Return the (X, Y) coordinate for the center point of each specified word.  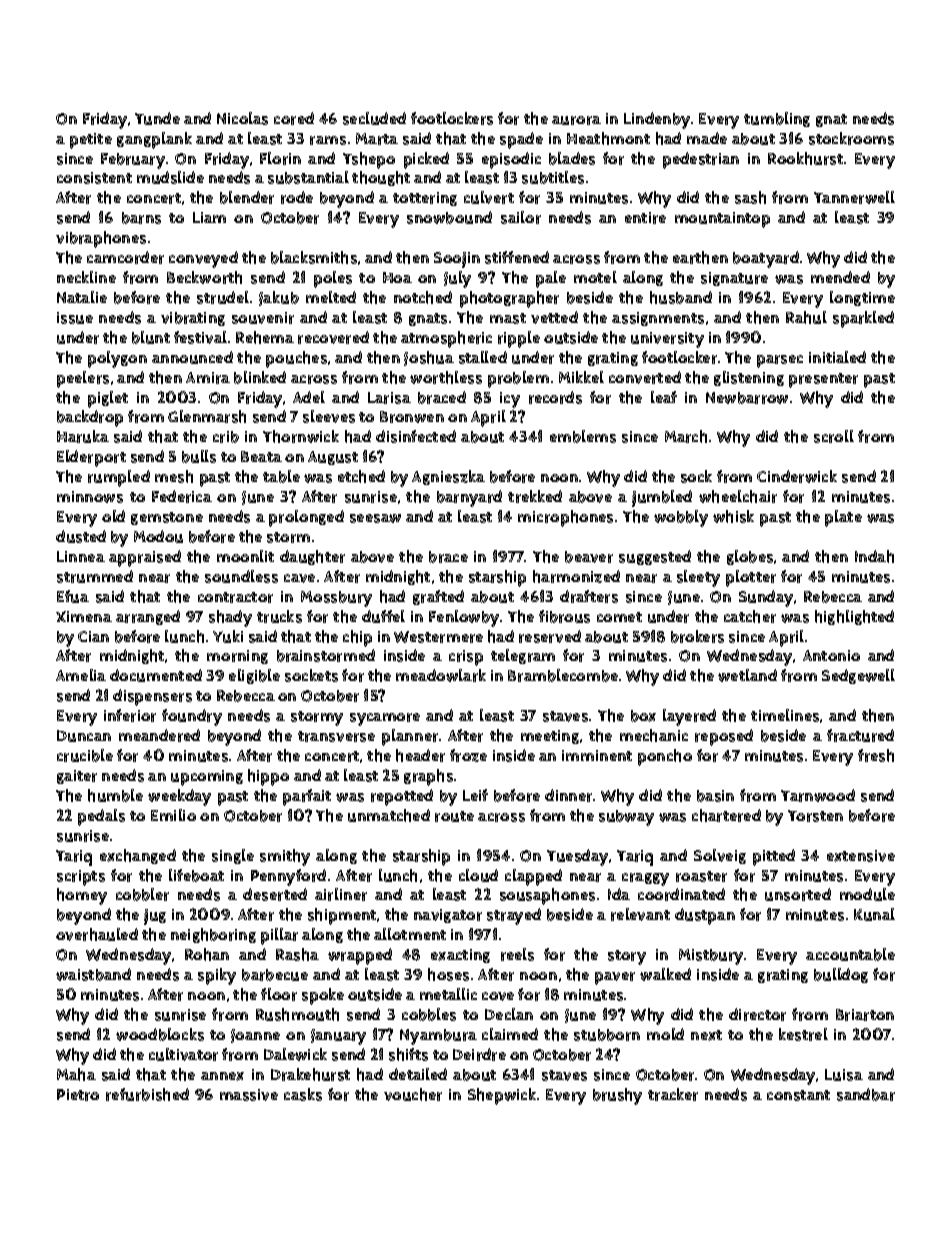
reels (517, 954)
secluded (374, 118)
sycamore (385, 719)
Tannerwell (854, 197)
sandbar (866, 1094)
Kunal (874, 914)
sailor (521, 217)
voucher (413, 1094)
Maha (76, 1074)
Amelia (81, 675)
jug (155, 917)
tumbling (777, 119)
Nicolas (242, 118)
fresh (876, 755)
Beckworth (204, 277)
